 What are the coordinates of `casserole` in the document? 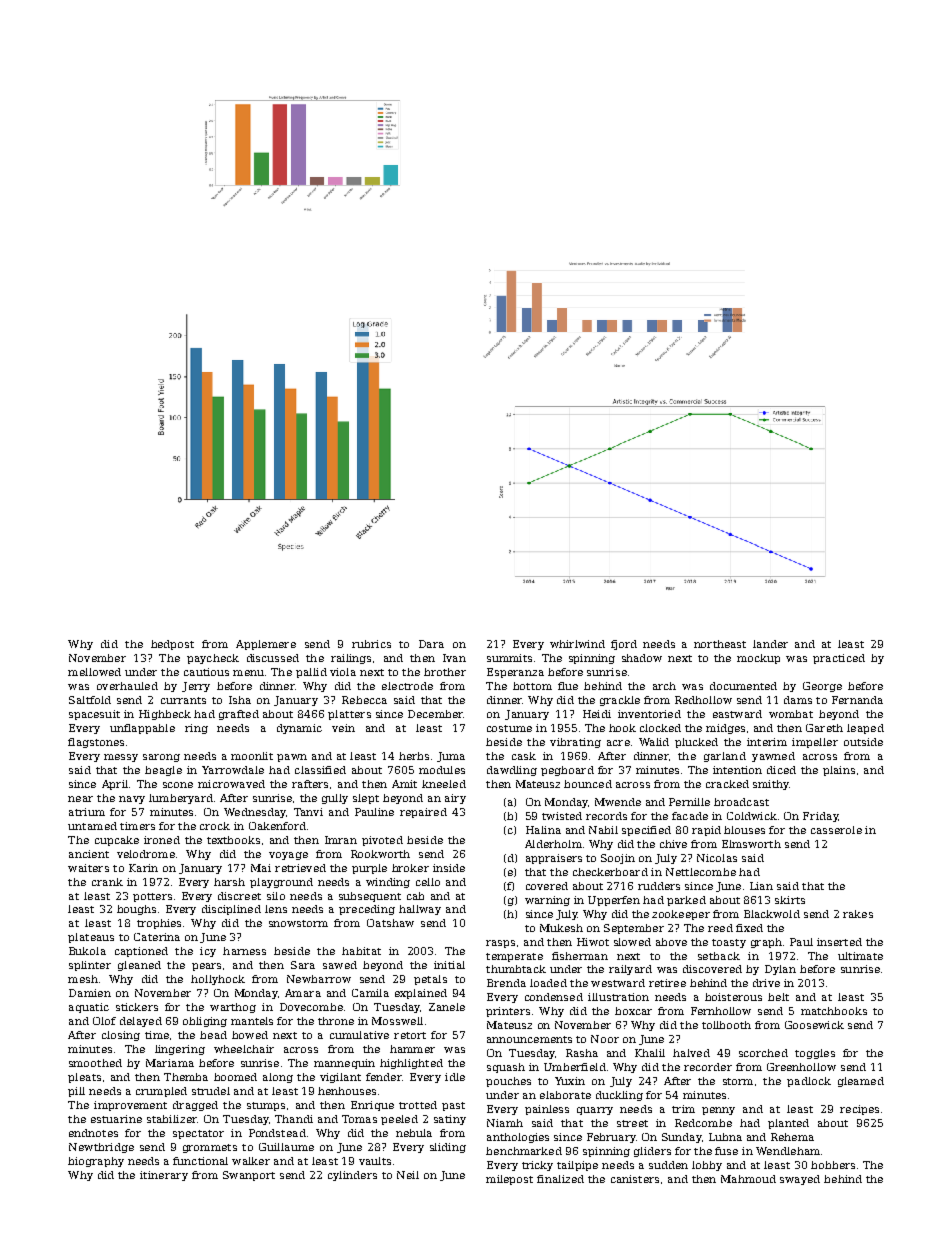 It's located at (836, 830).
